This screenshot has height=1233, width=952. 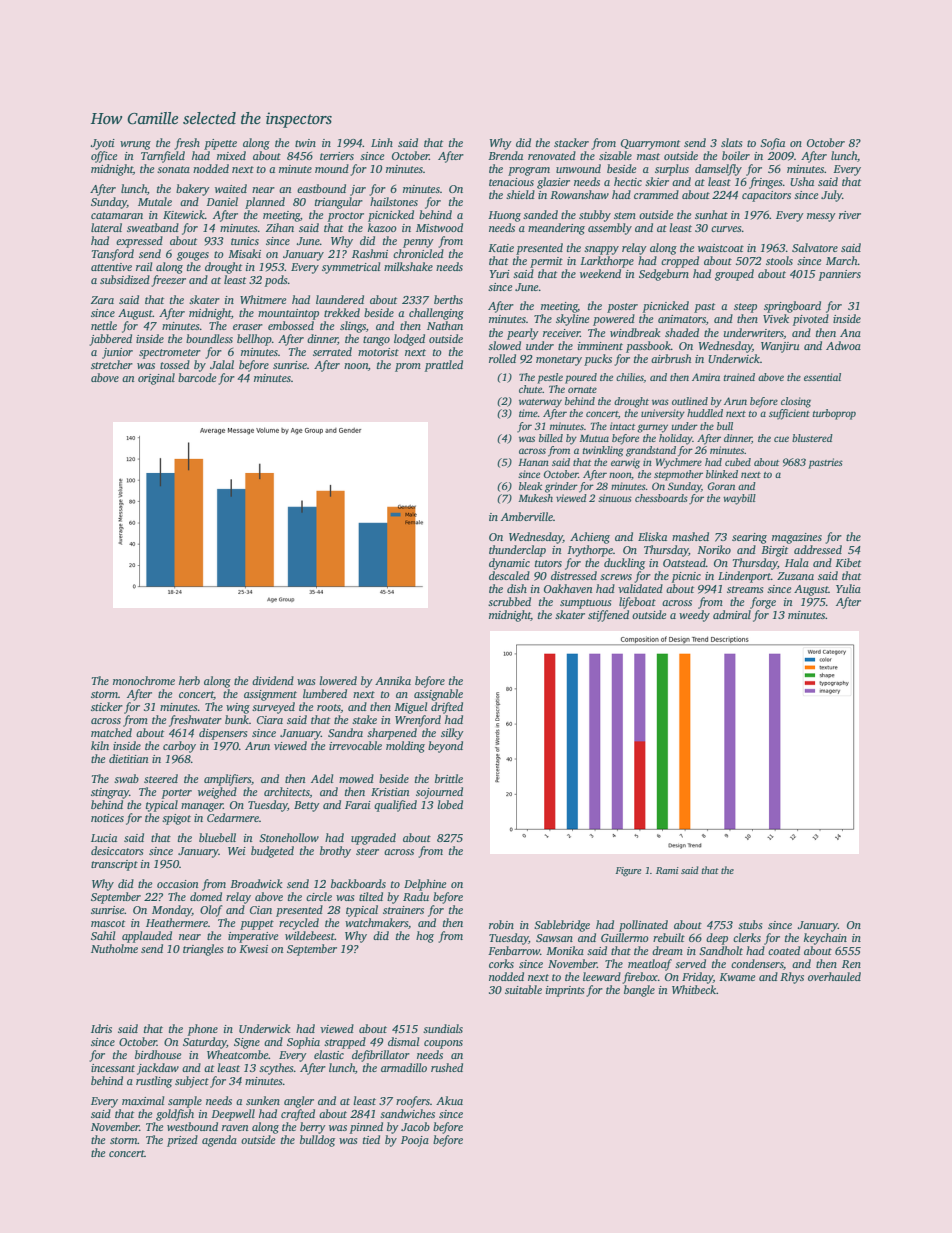 I want to click on panniers, so click(x=840, y=275).
